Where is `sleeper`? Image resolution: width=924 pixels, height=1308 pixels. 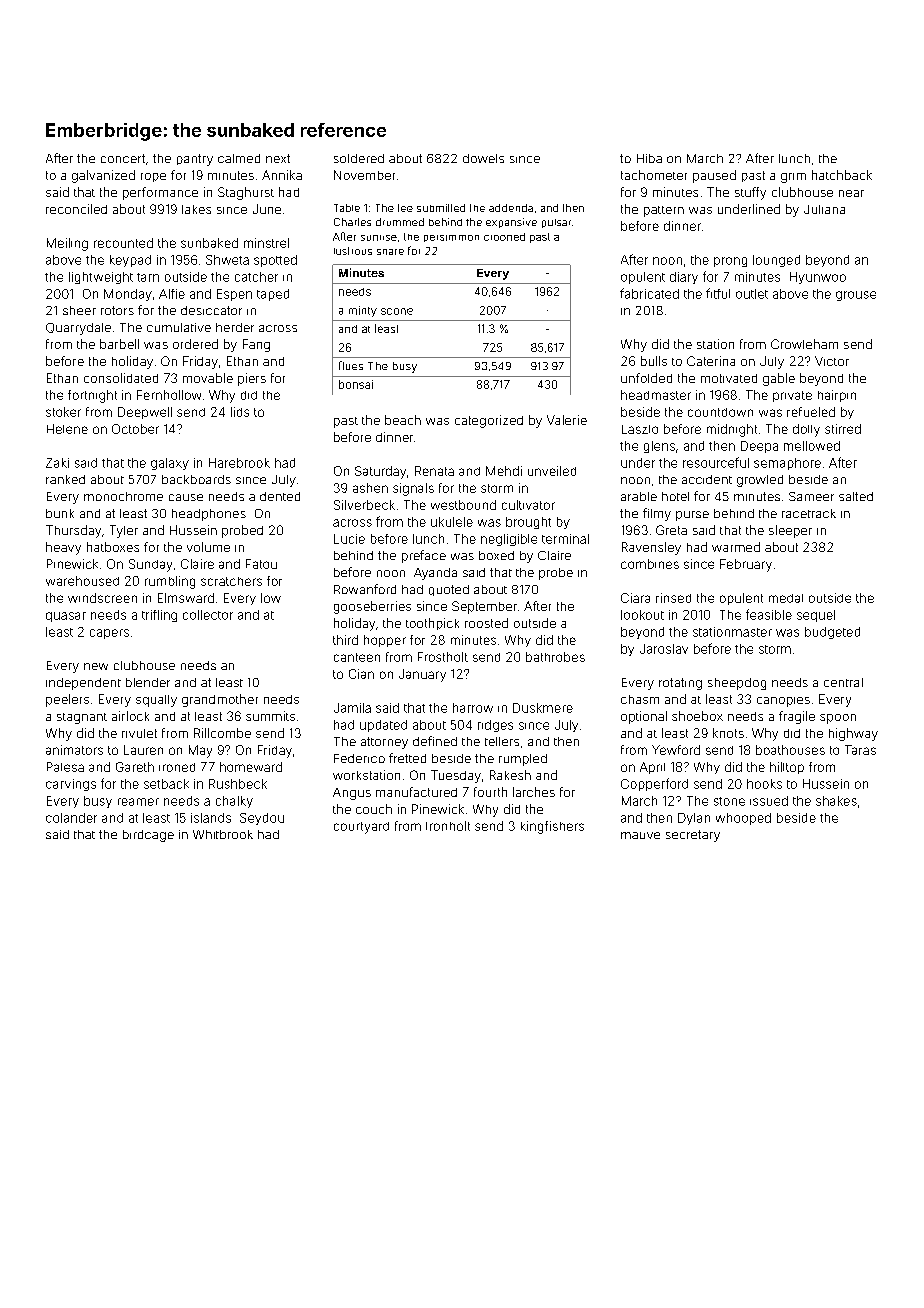
sleeper is located at coordinates (790, 531).
